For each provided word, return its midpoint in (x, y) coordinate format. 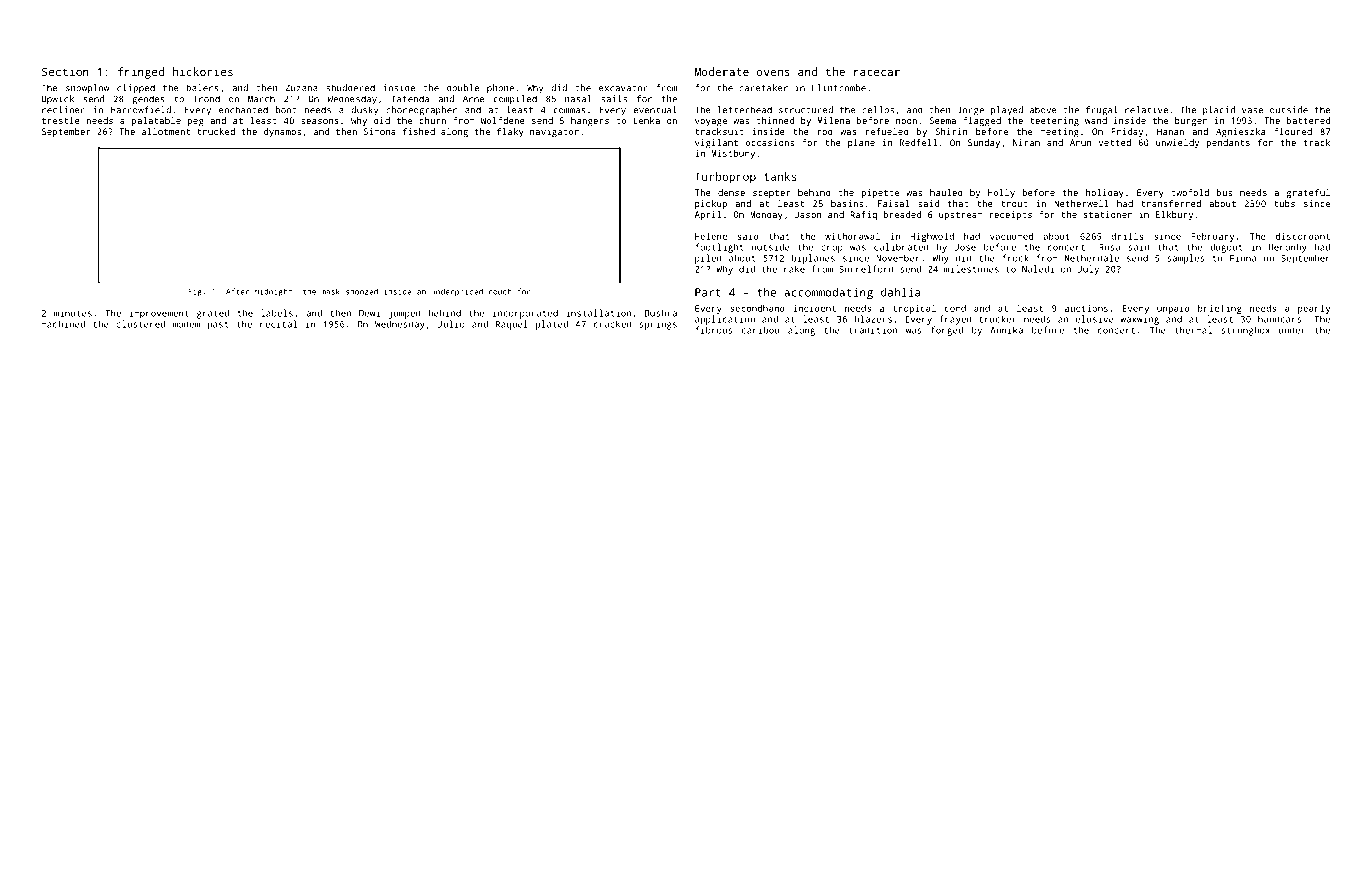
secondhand (757, 308)
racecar (877, 73)
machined (63, 324)
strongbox (1246, 331)
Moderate (722, 71)
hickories (203, 71)
